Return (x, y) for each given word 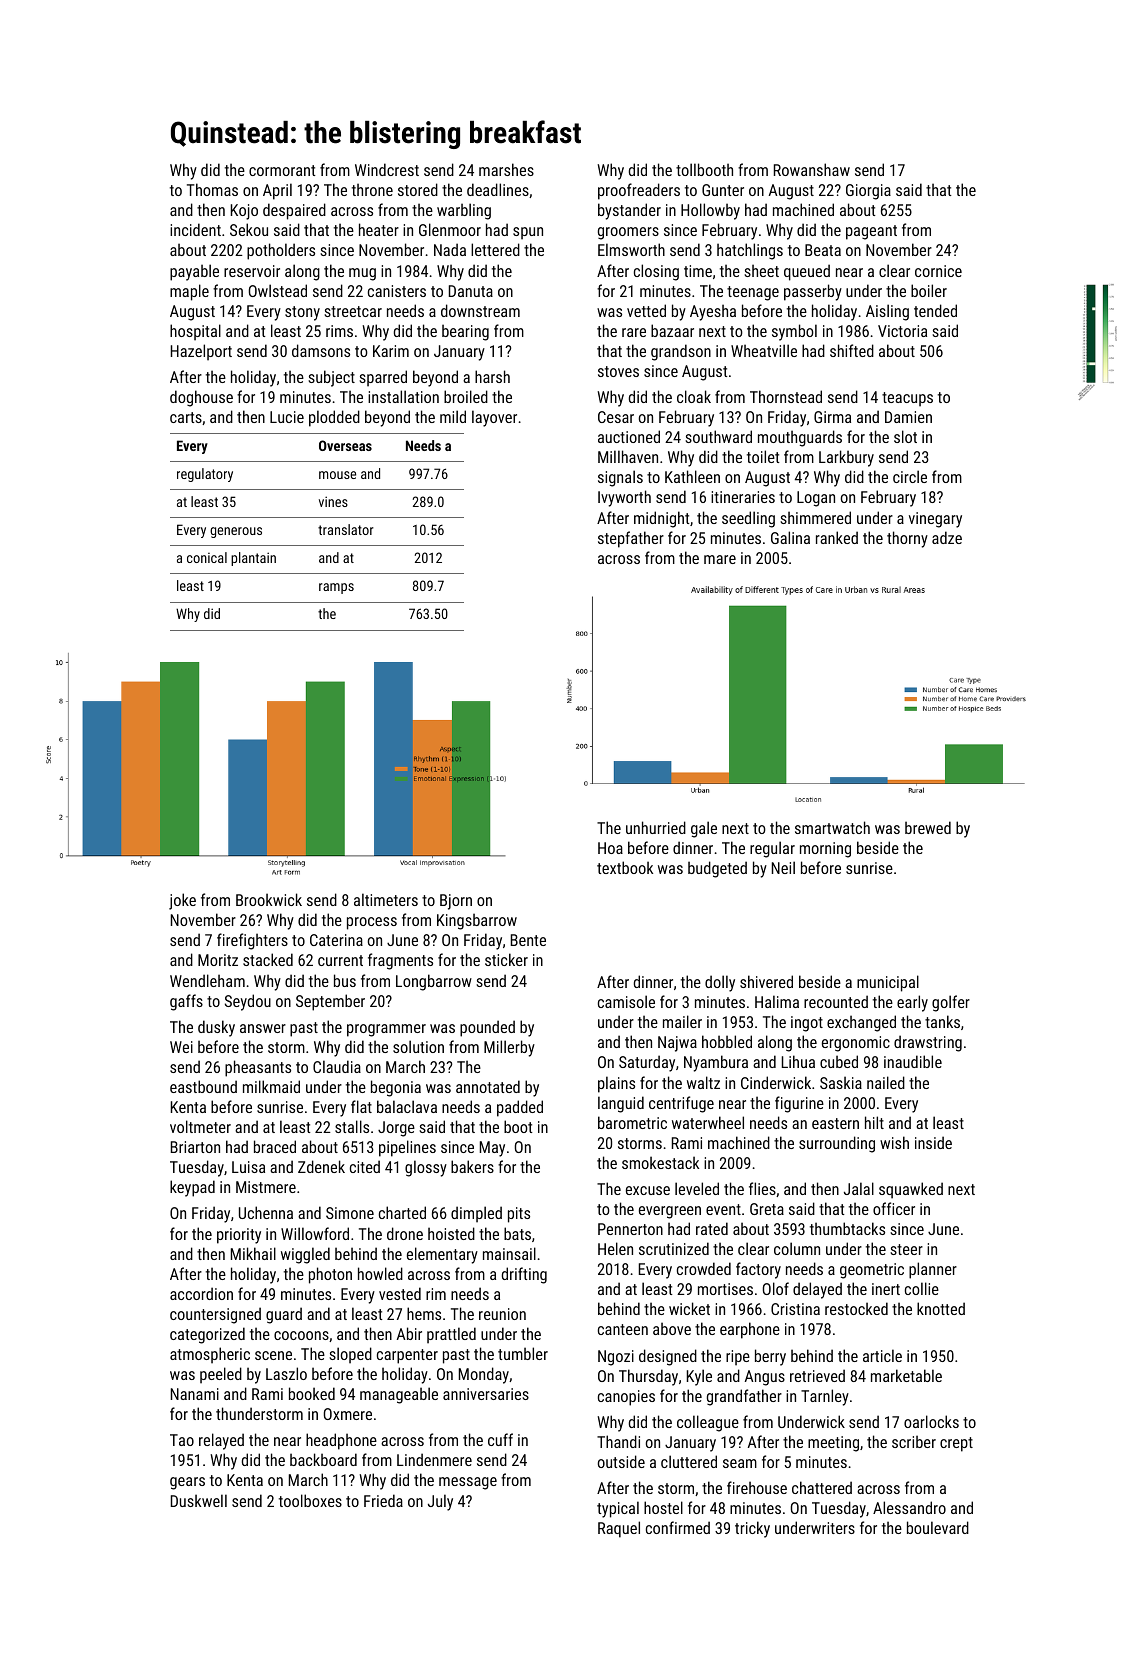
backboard (323, 1459)
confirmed (678, 1527)
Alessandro (909, 1507)
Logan (816, 499)
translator (346, 529)
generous (236, 532)
